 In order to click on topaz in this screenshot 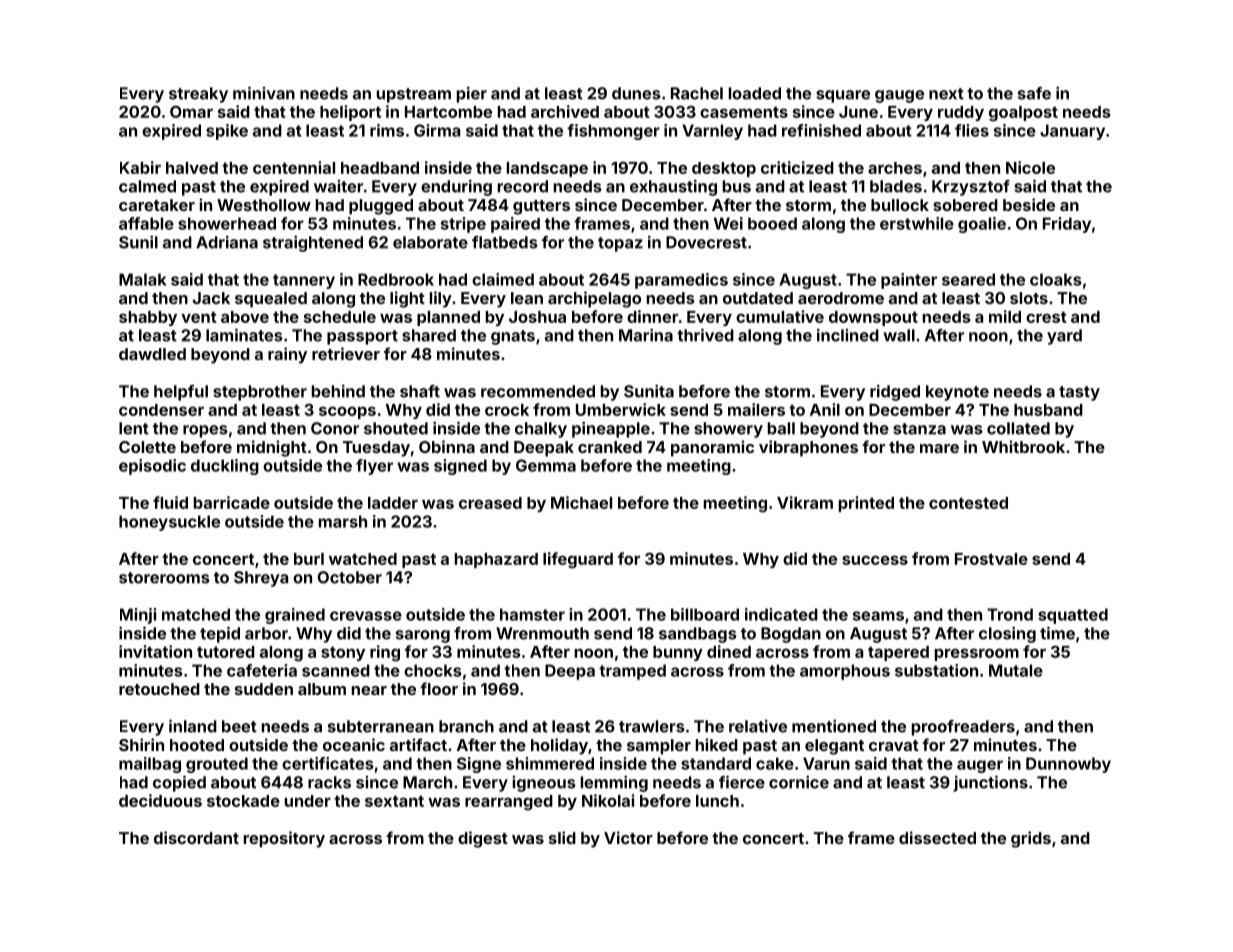, I will do `click(620, 244)`.
